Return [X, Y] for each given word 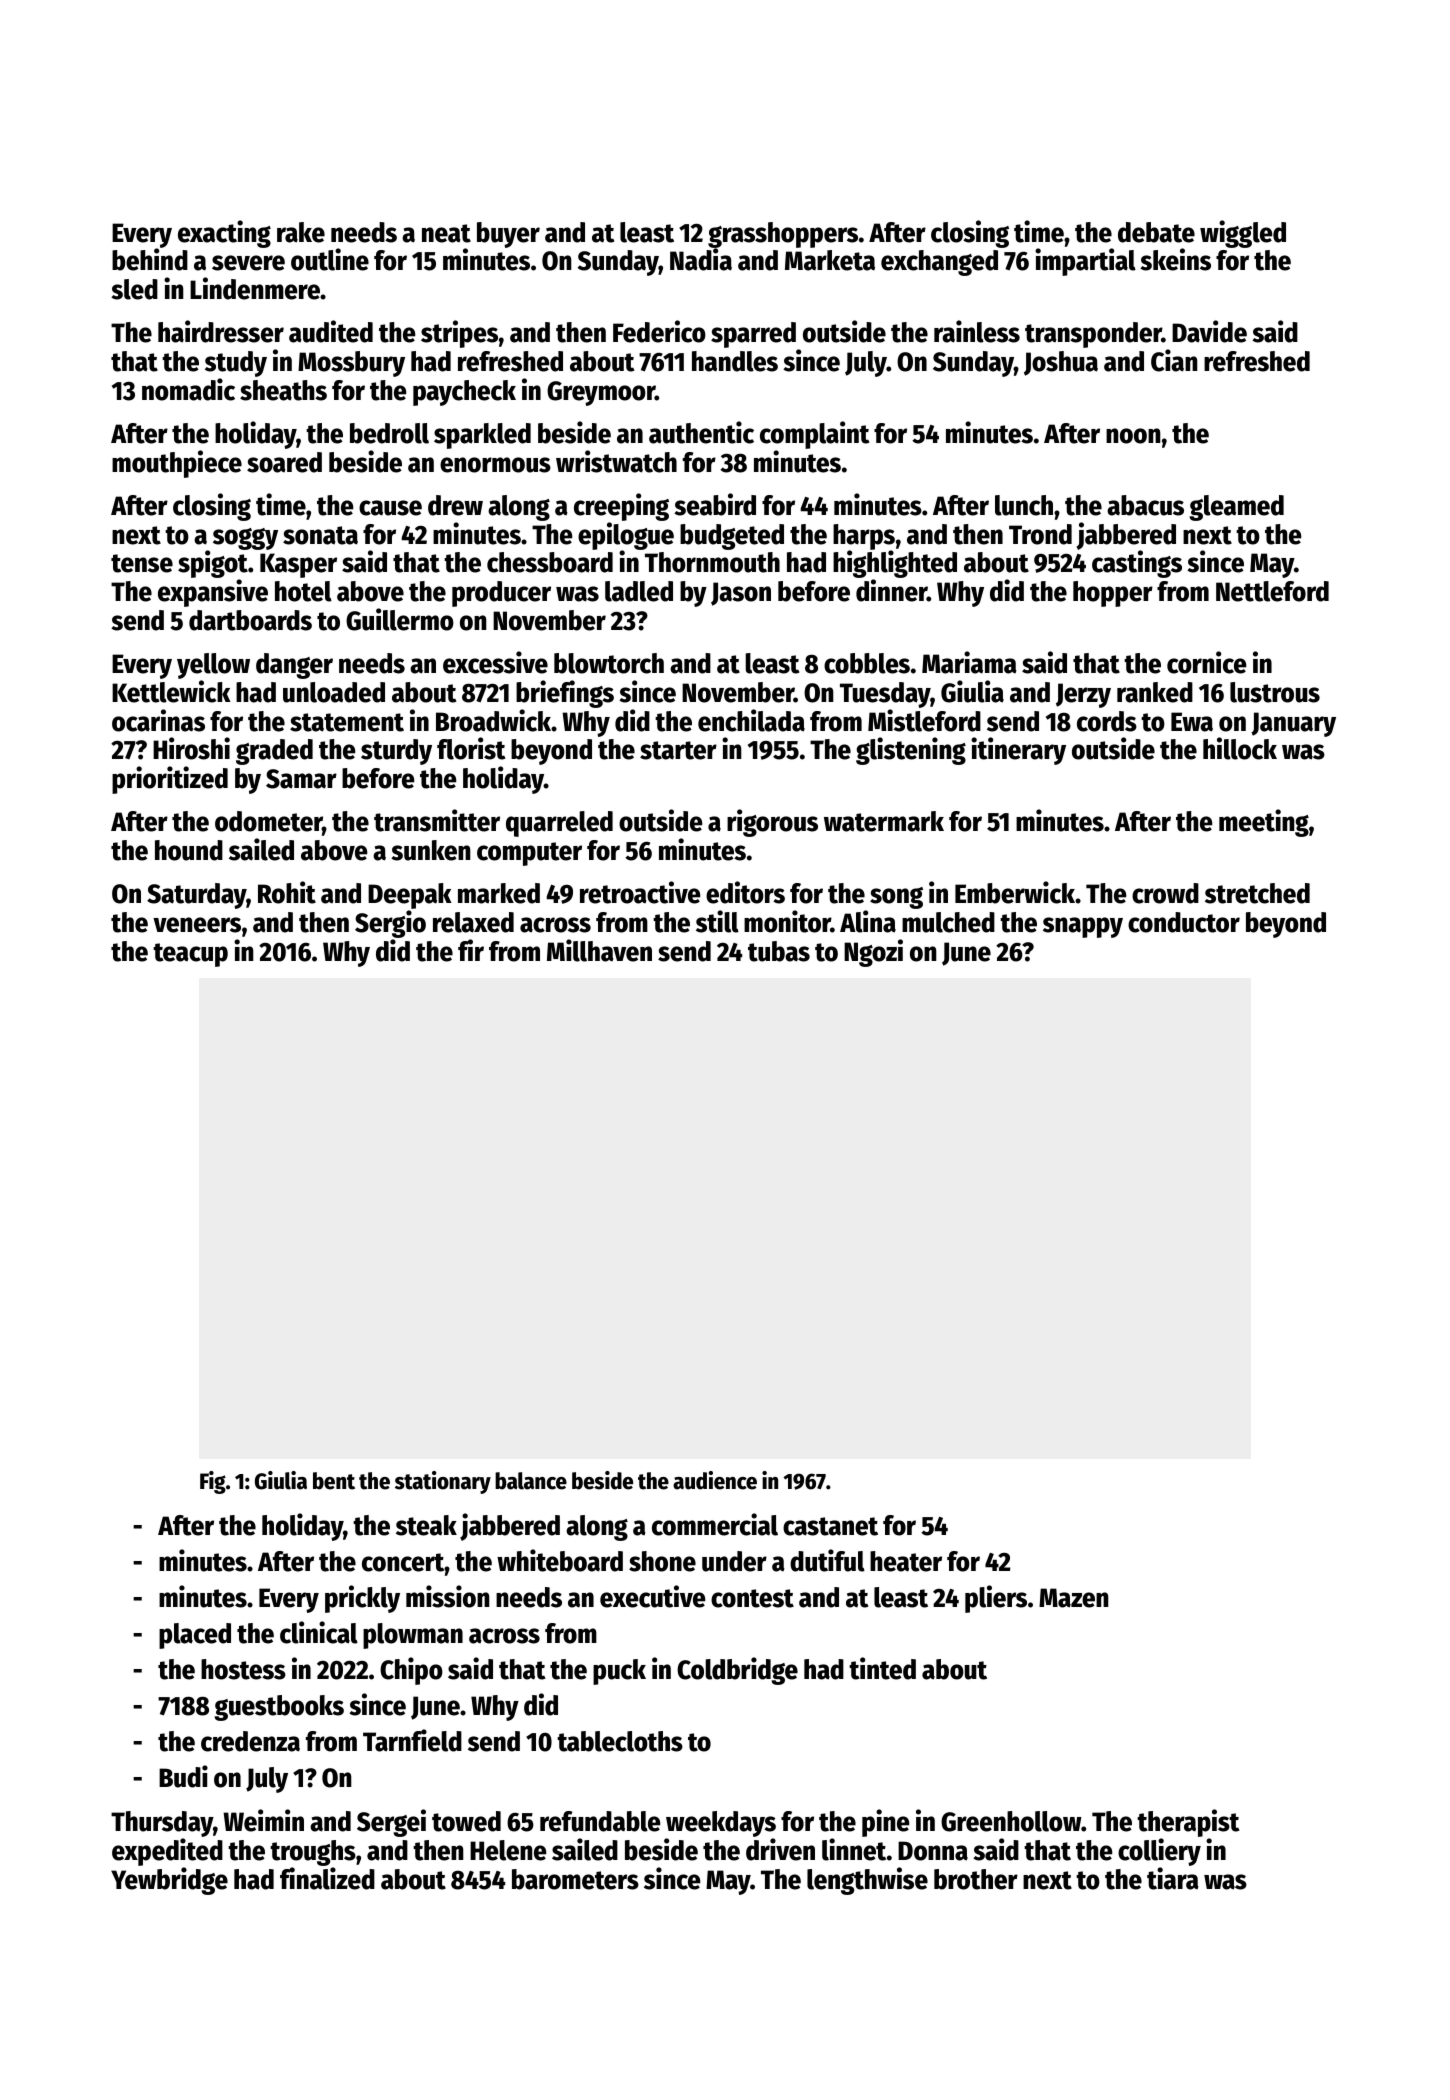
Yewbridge [169, 1881]
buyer [508, 235]
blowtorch [609, 663]
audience [715, 1480]
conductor [1184, 922]
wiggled [1243, 234]
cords [1107, 721]
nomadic [188, 389]
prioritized [170, 780]
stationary [443, 1482]
